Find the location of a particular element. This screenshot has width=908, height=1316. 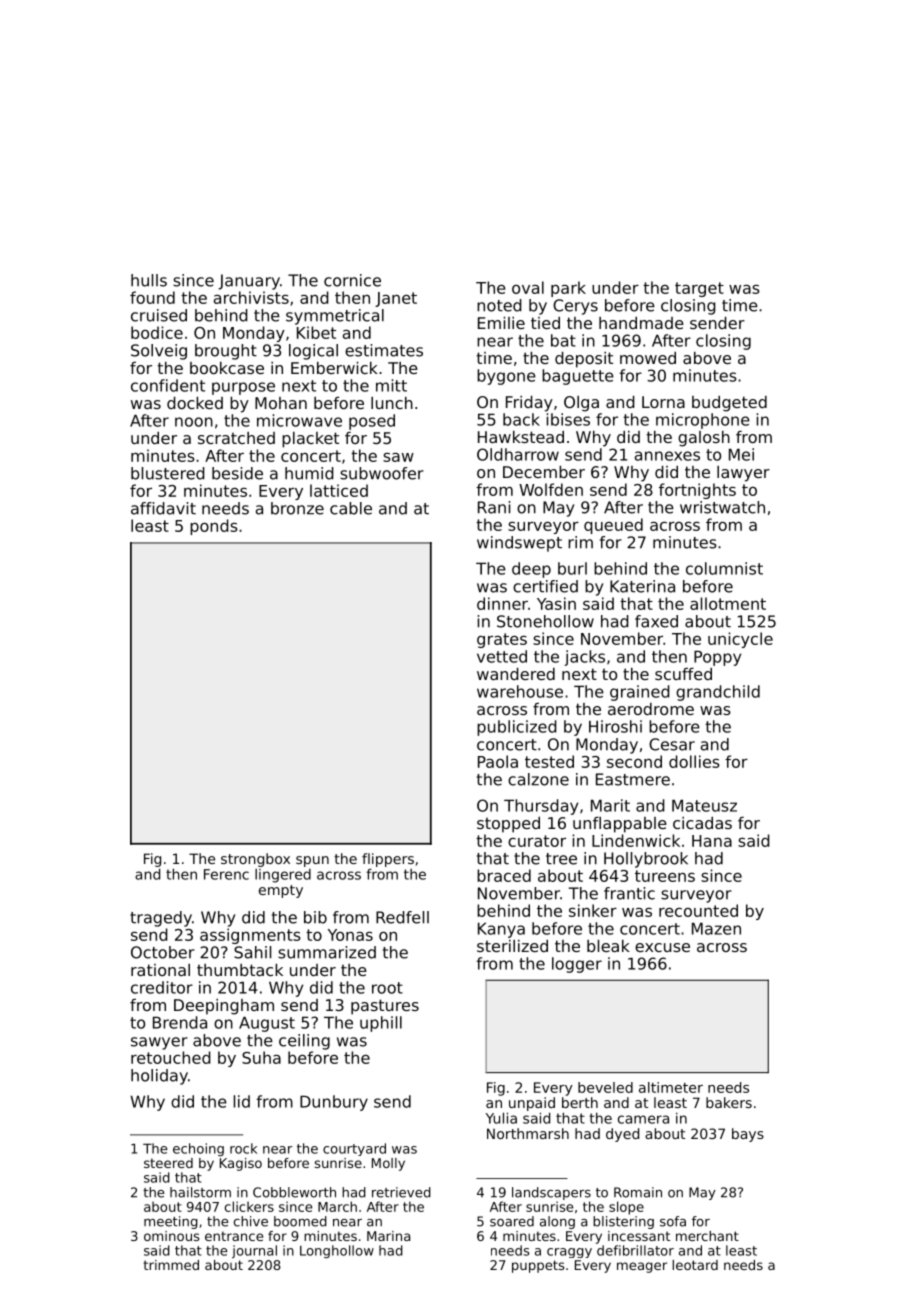

Lorna is located at coordinates (663, 402).
